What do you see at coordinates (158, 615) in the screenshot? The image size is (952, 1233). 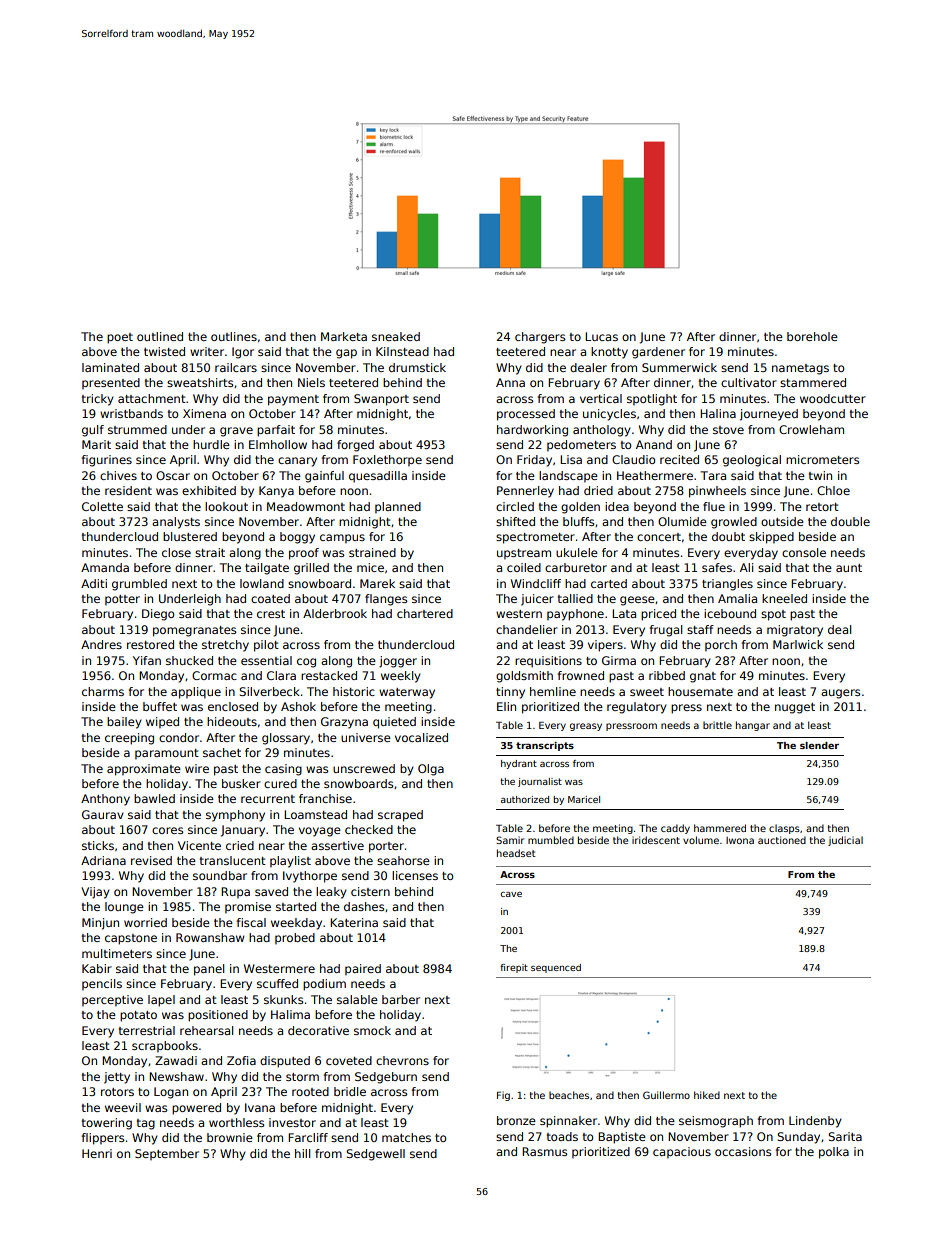 I see `Diego` at bounding box center [158, 615].
